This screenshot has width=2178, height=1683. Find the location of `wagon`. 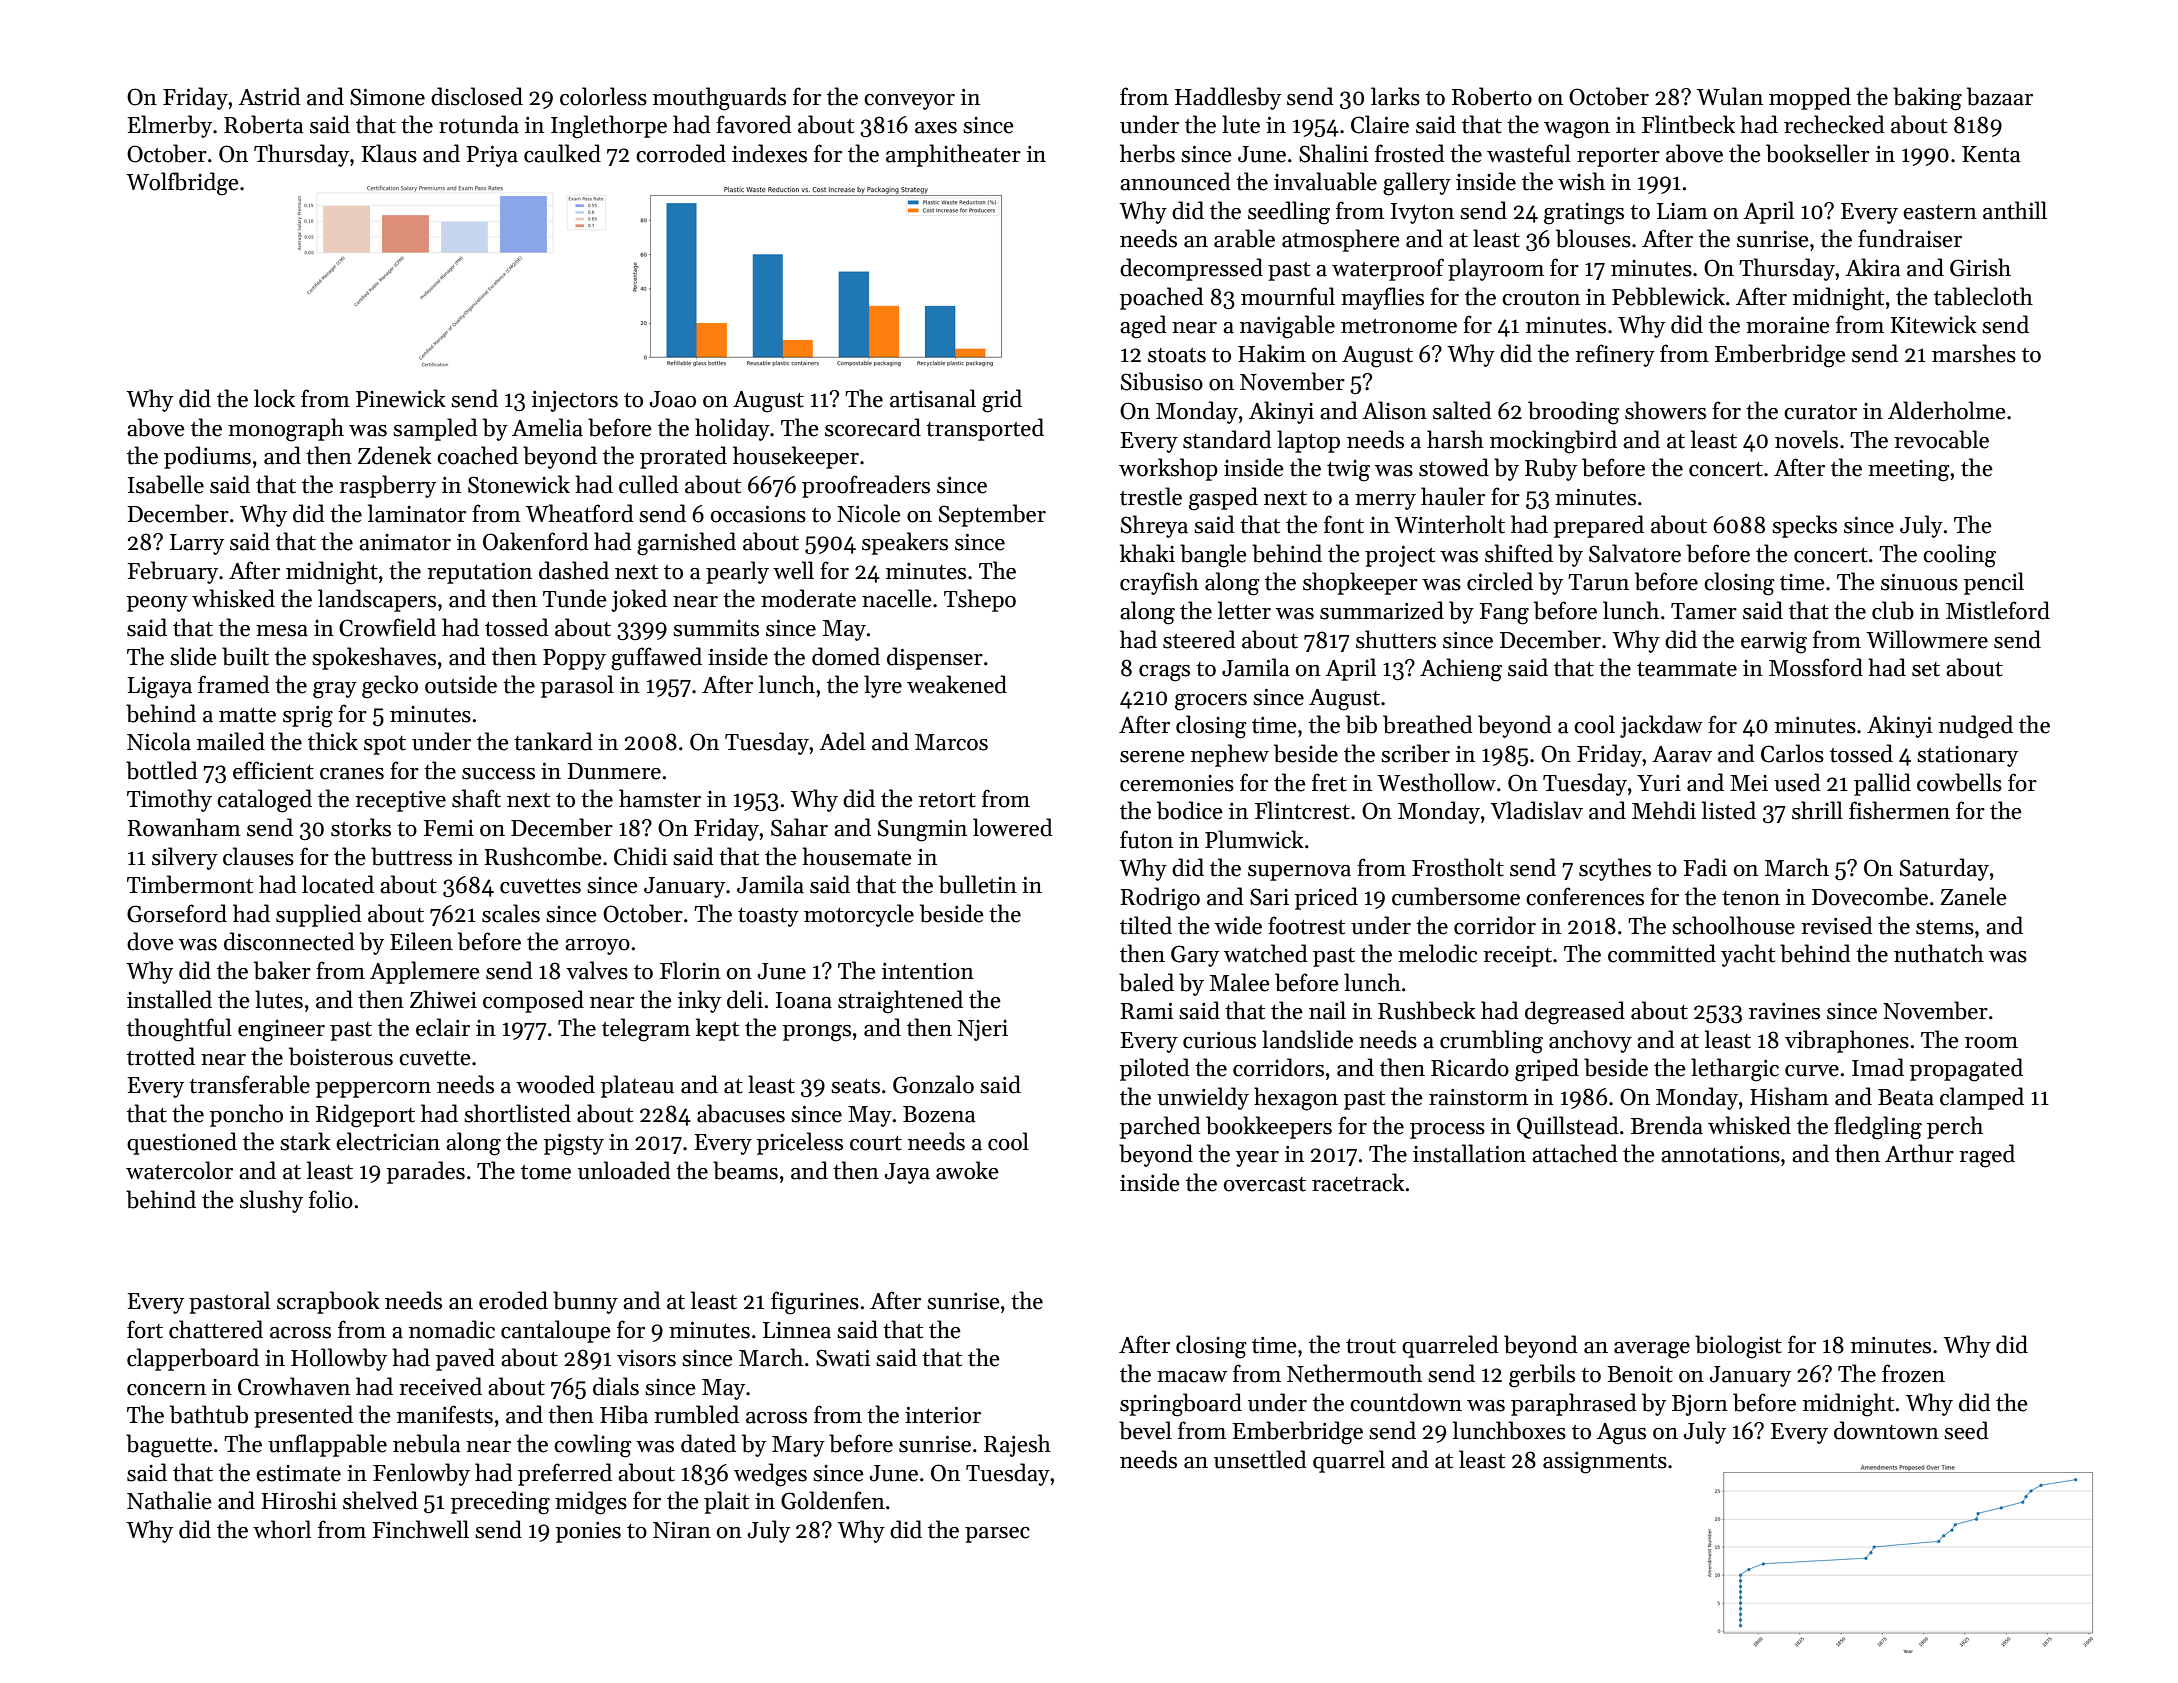

wagon is located at coordinates (1577, 130).
